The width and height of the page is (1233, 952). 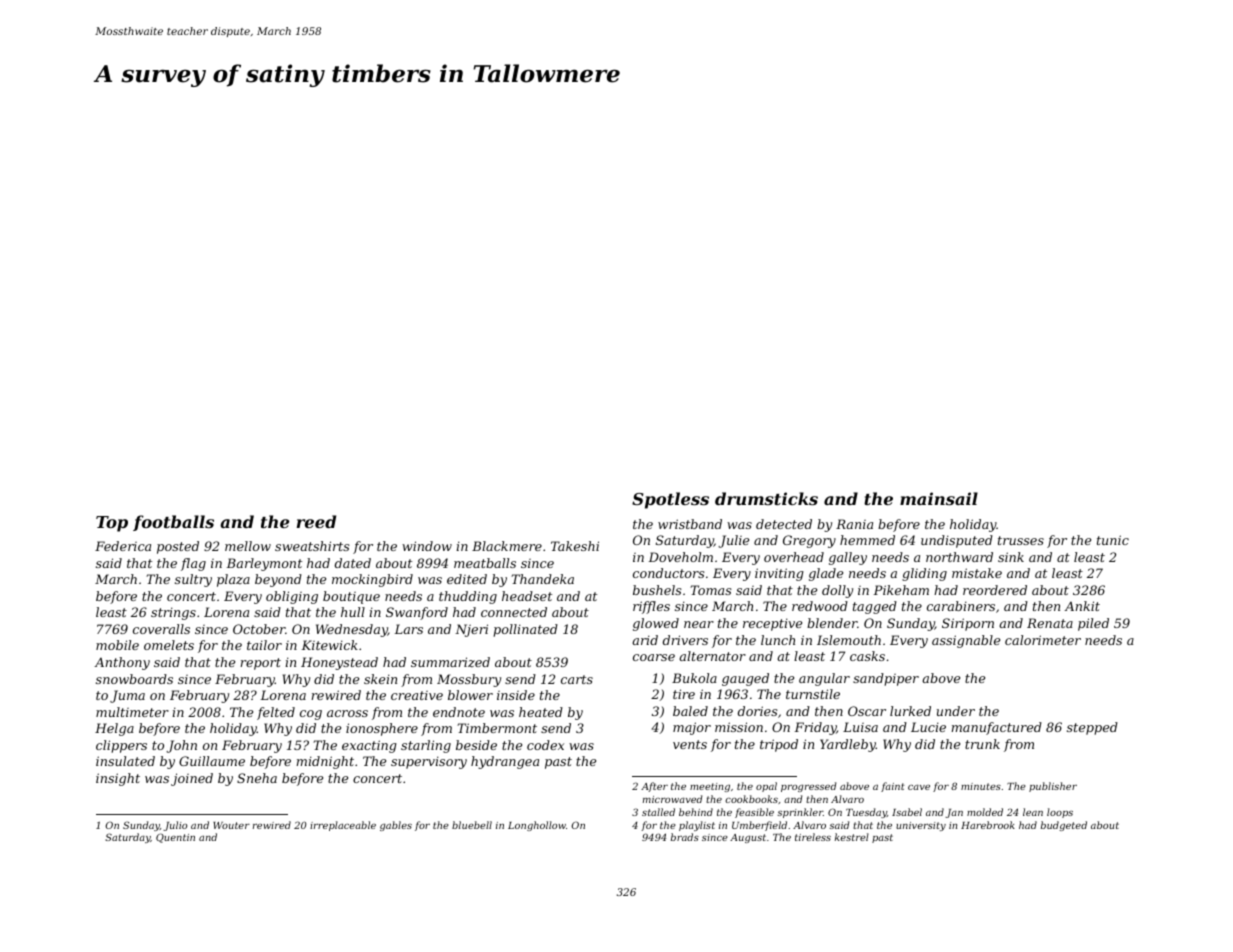 I want to click on lunch, so click(x=778, y=640).
